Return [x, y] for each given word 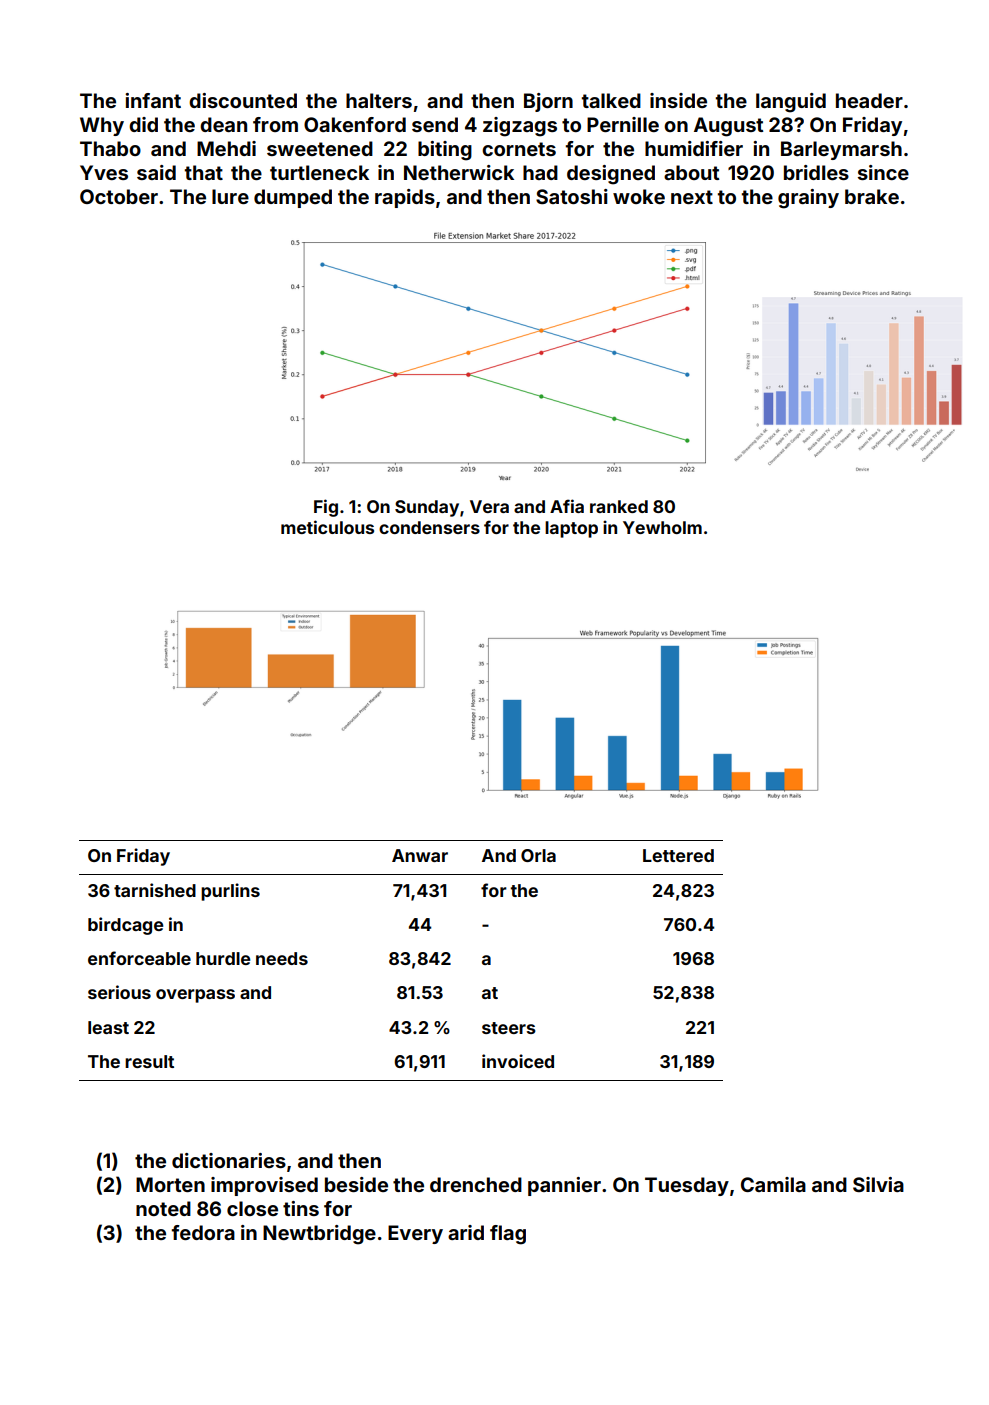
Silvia [878, 1184]
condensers [429, 527]
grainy [808, 199]
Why [102, 126]
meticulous [327, 527]
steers [509, 1028]
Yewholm [662, 527]
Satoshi [572, 196]
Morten [170, 1184]
